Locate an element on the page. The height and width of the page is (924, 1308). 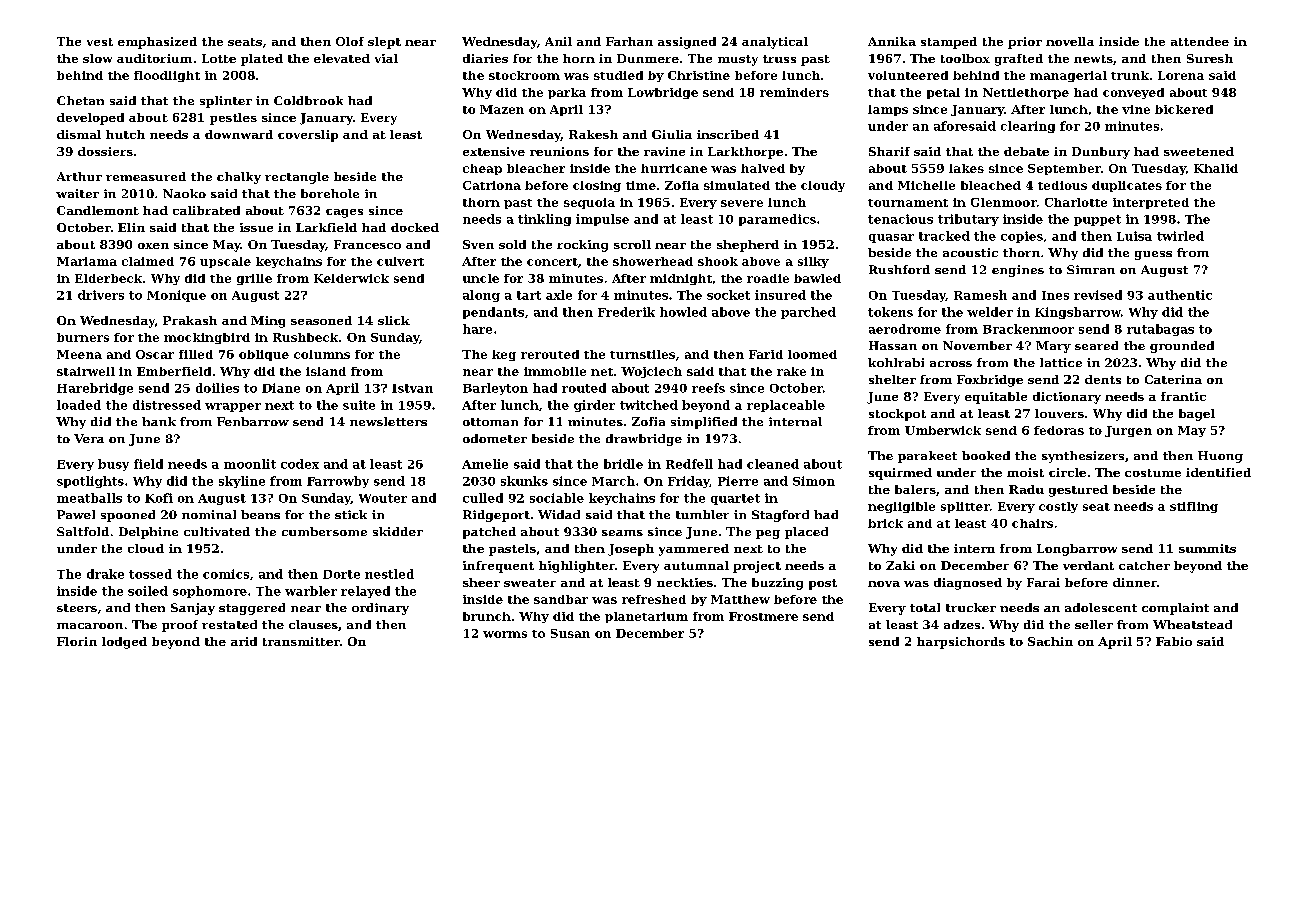
petal is located at coordinates (943, 93).
